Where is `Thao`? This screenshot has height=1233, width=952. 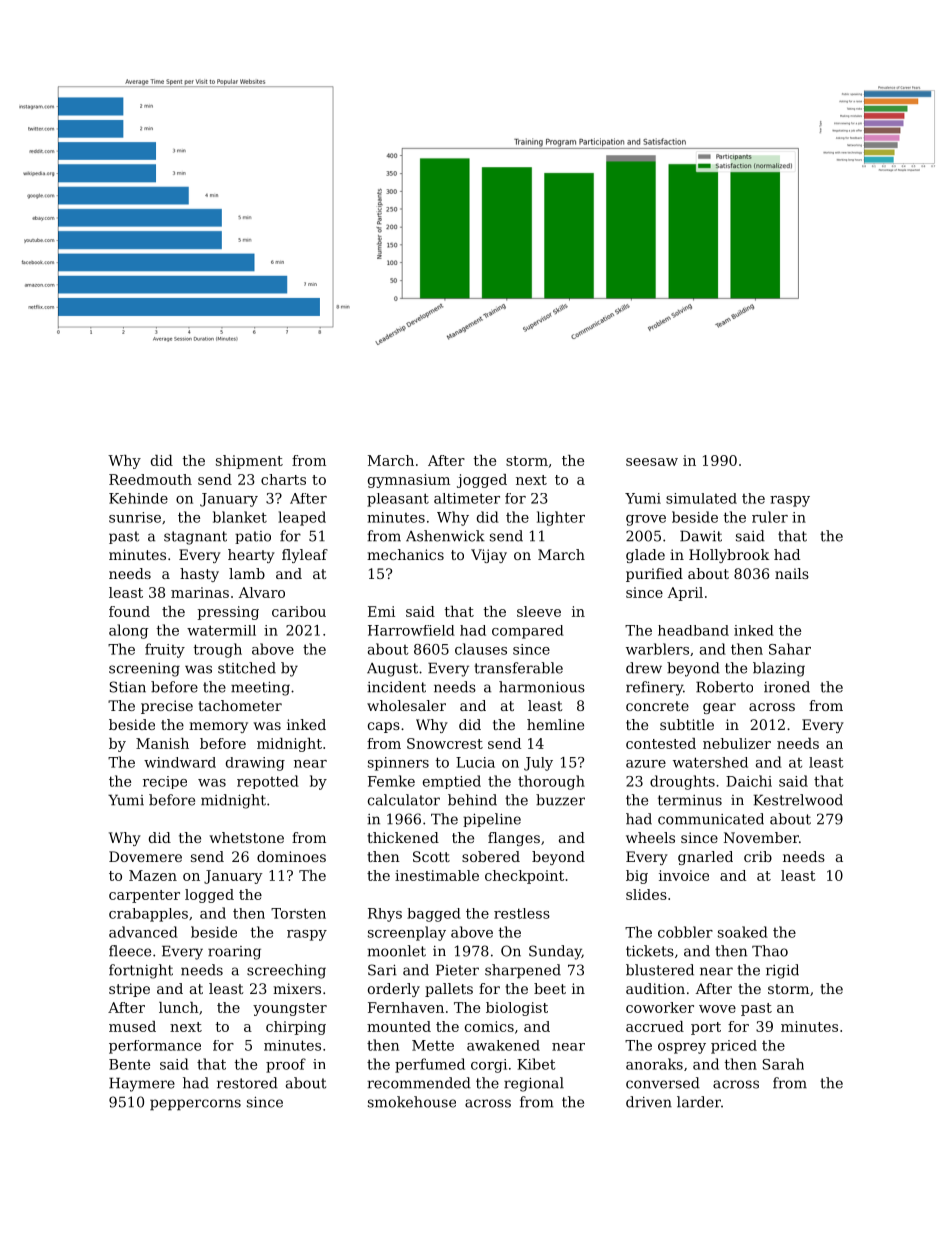
Thao is located at coordinates (770, 951).
